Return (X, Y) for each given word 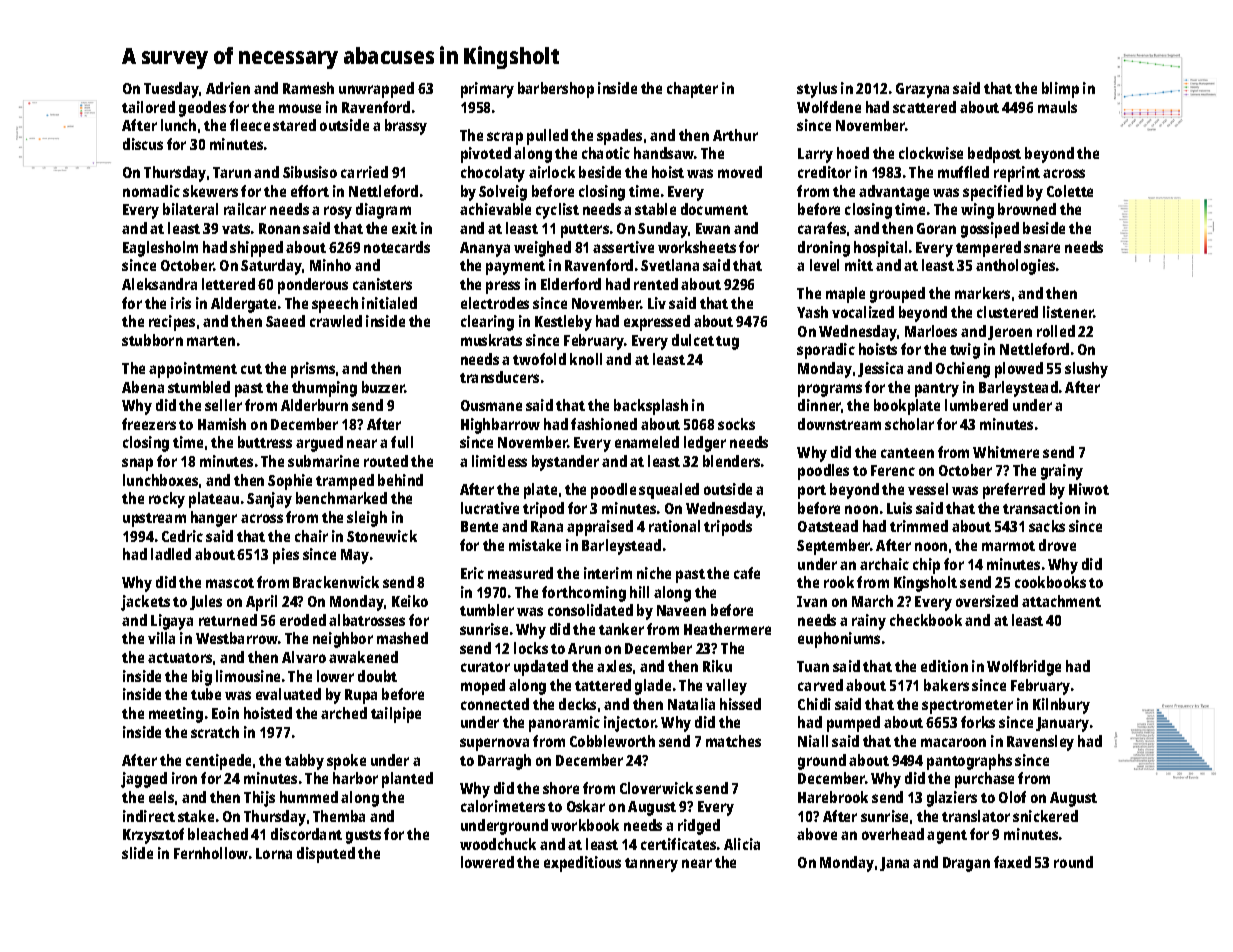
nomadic (151, 191)
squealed (669, 491)
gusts (363, 837)
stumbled (199, 387)
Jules (206, 602)
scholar (909, 424)
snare (1042, 248)
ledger (705, 444)
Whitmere (1006, 452)
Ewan (713, 228)
